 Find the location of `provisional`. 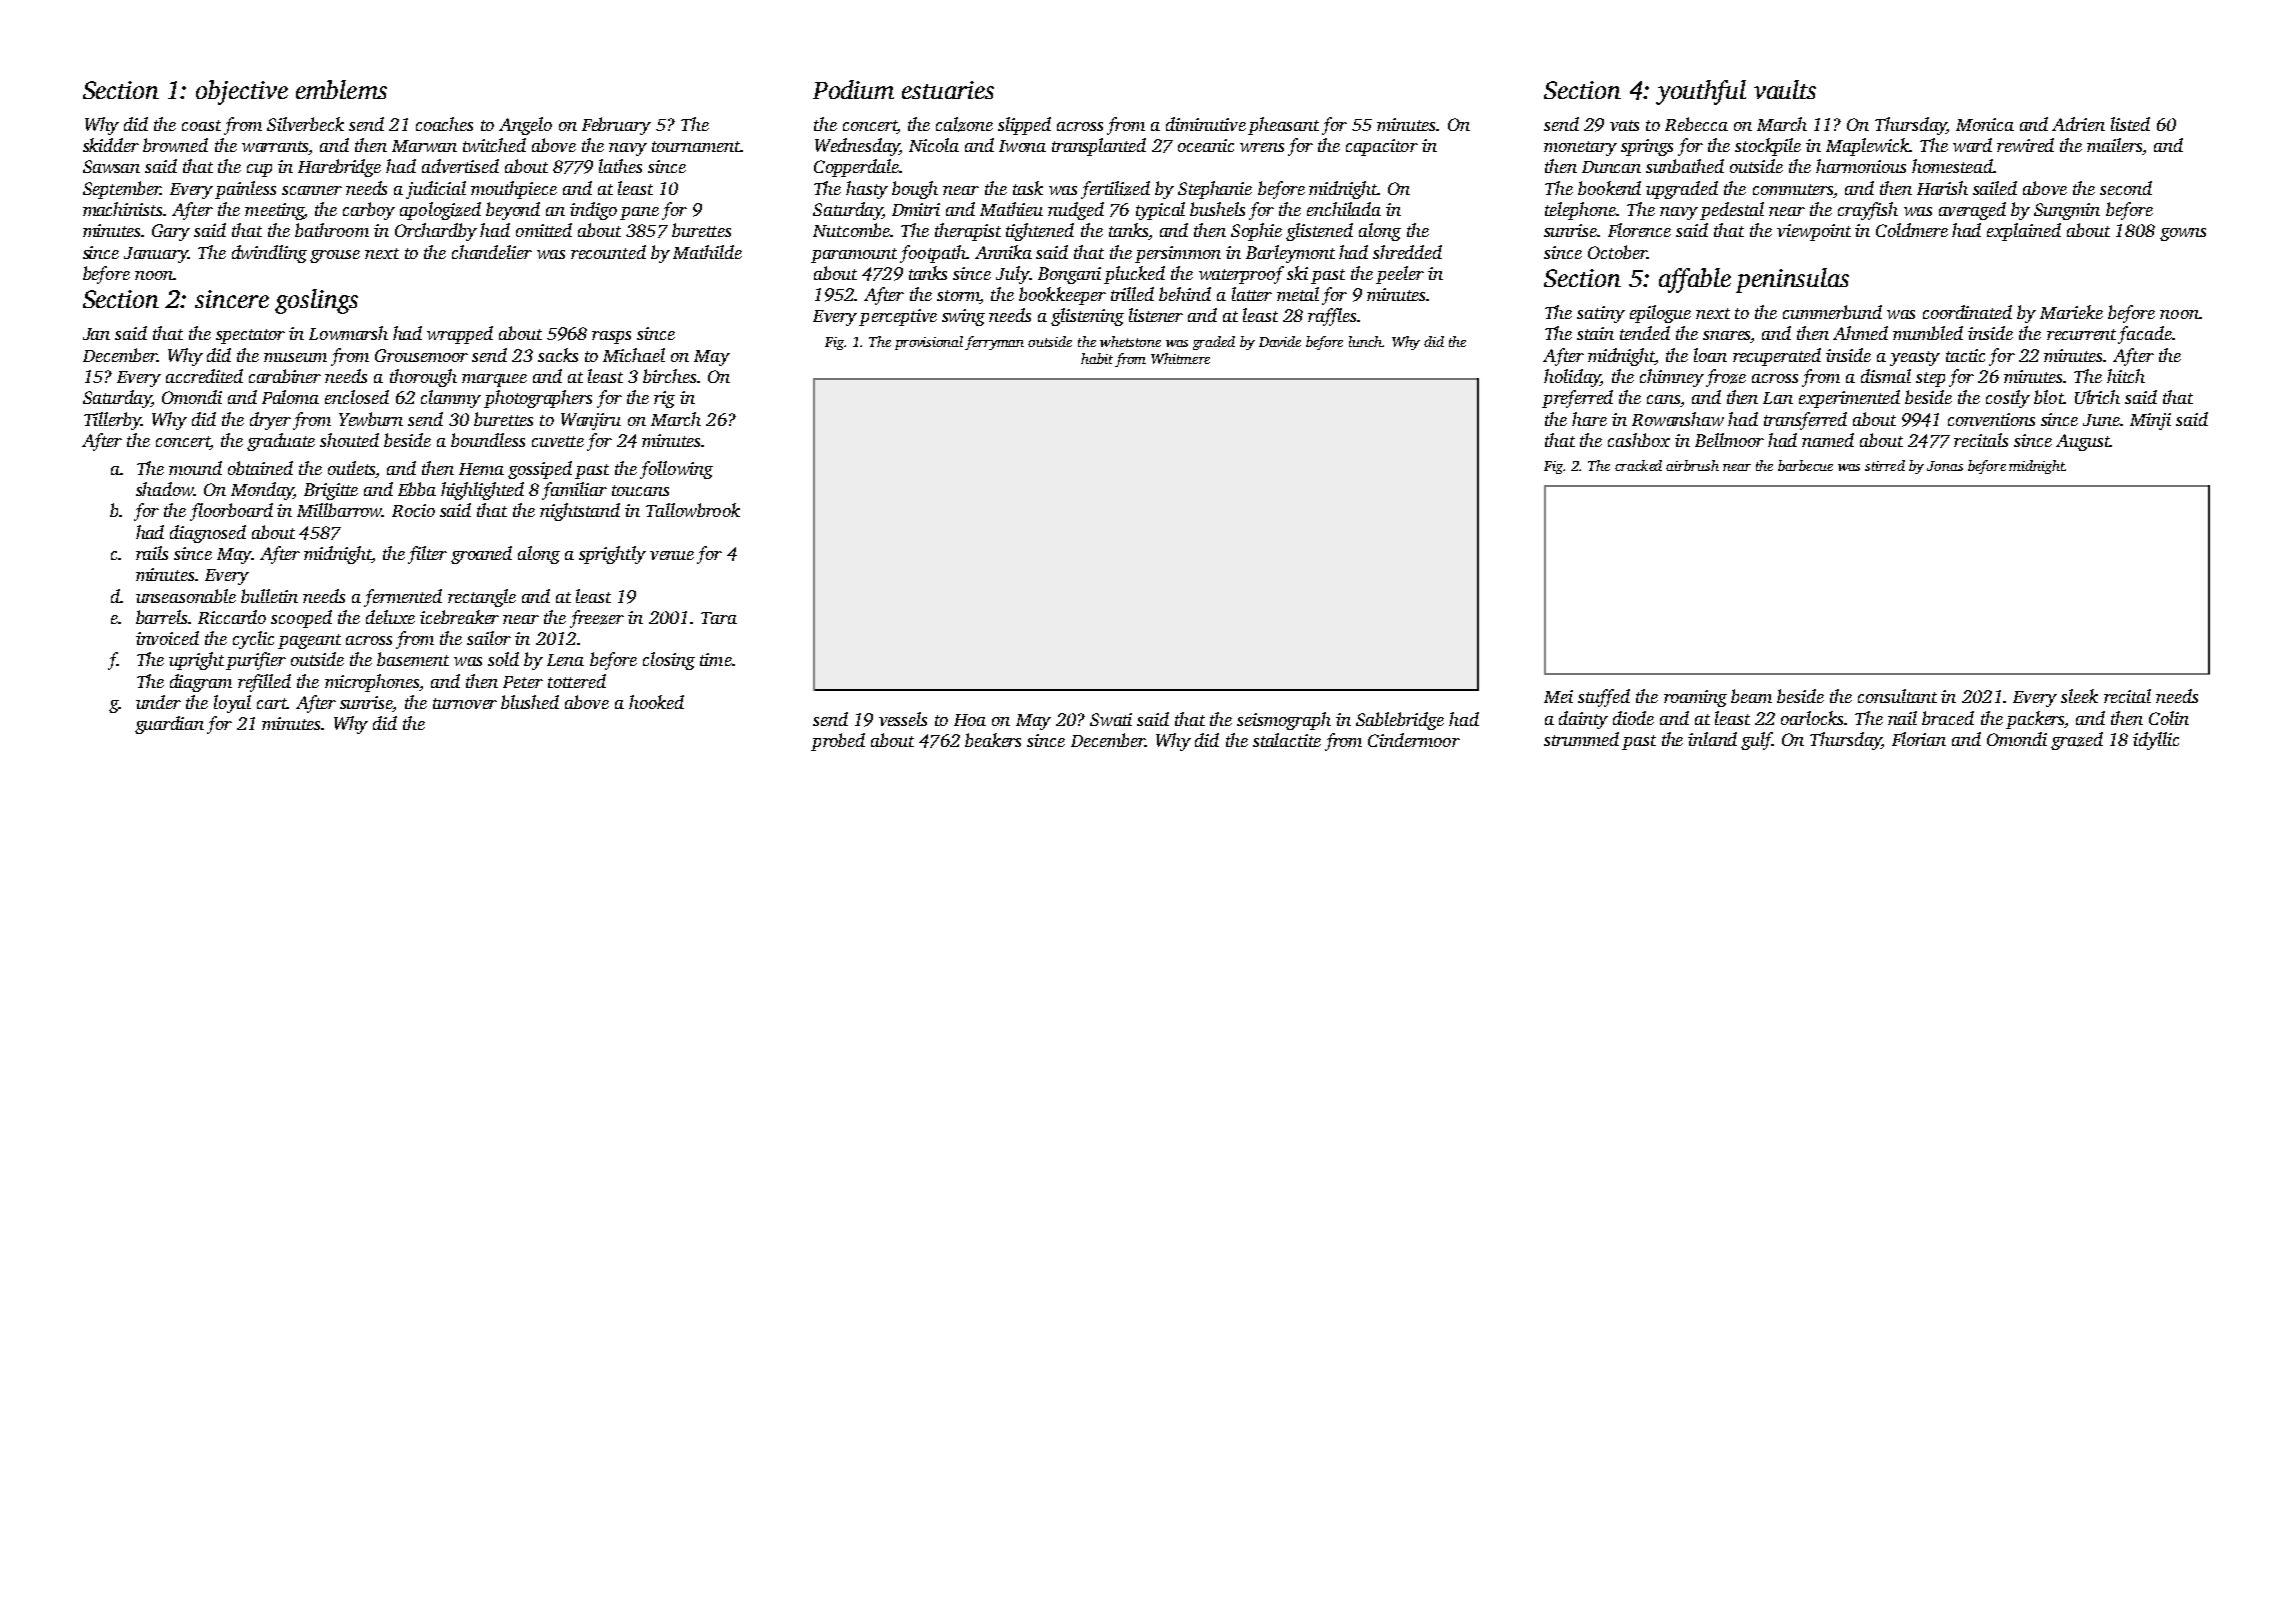

provisional is located at coordinates (929, 343).
